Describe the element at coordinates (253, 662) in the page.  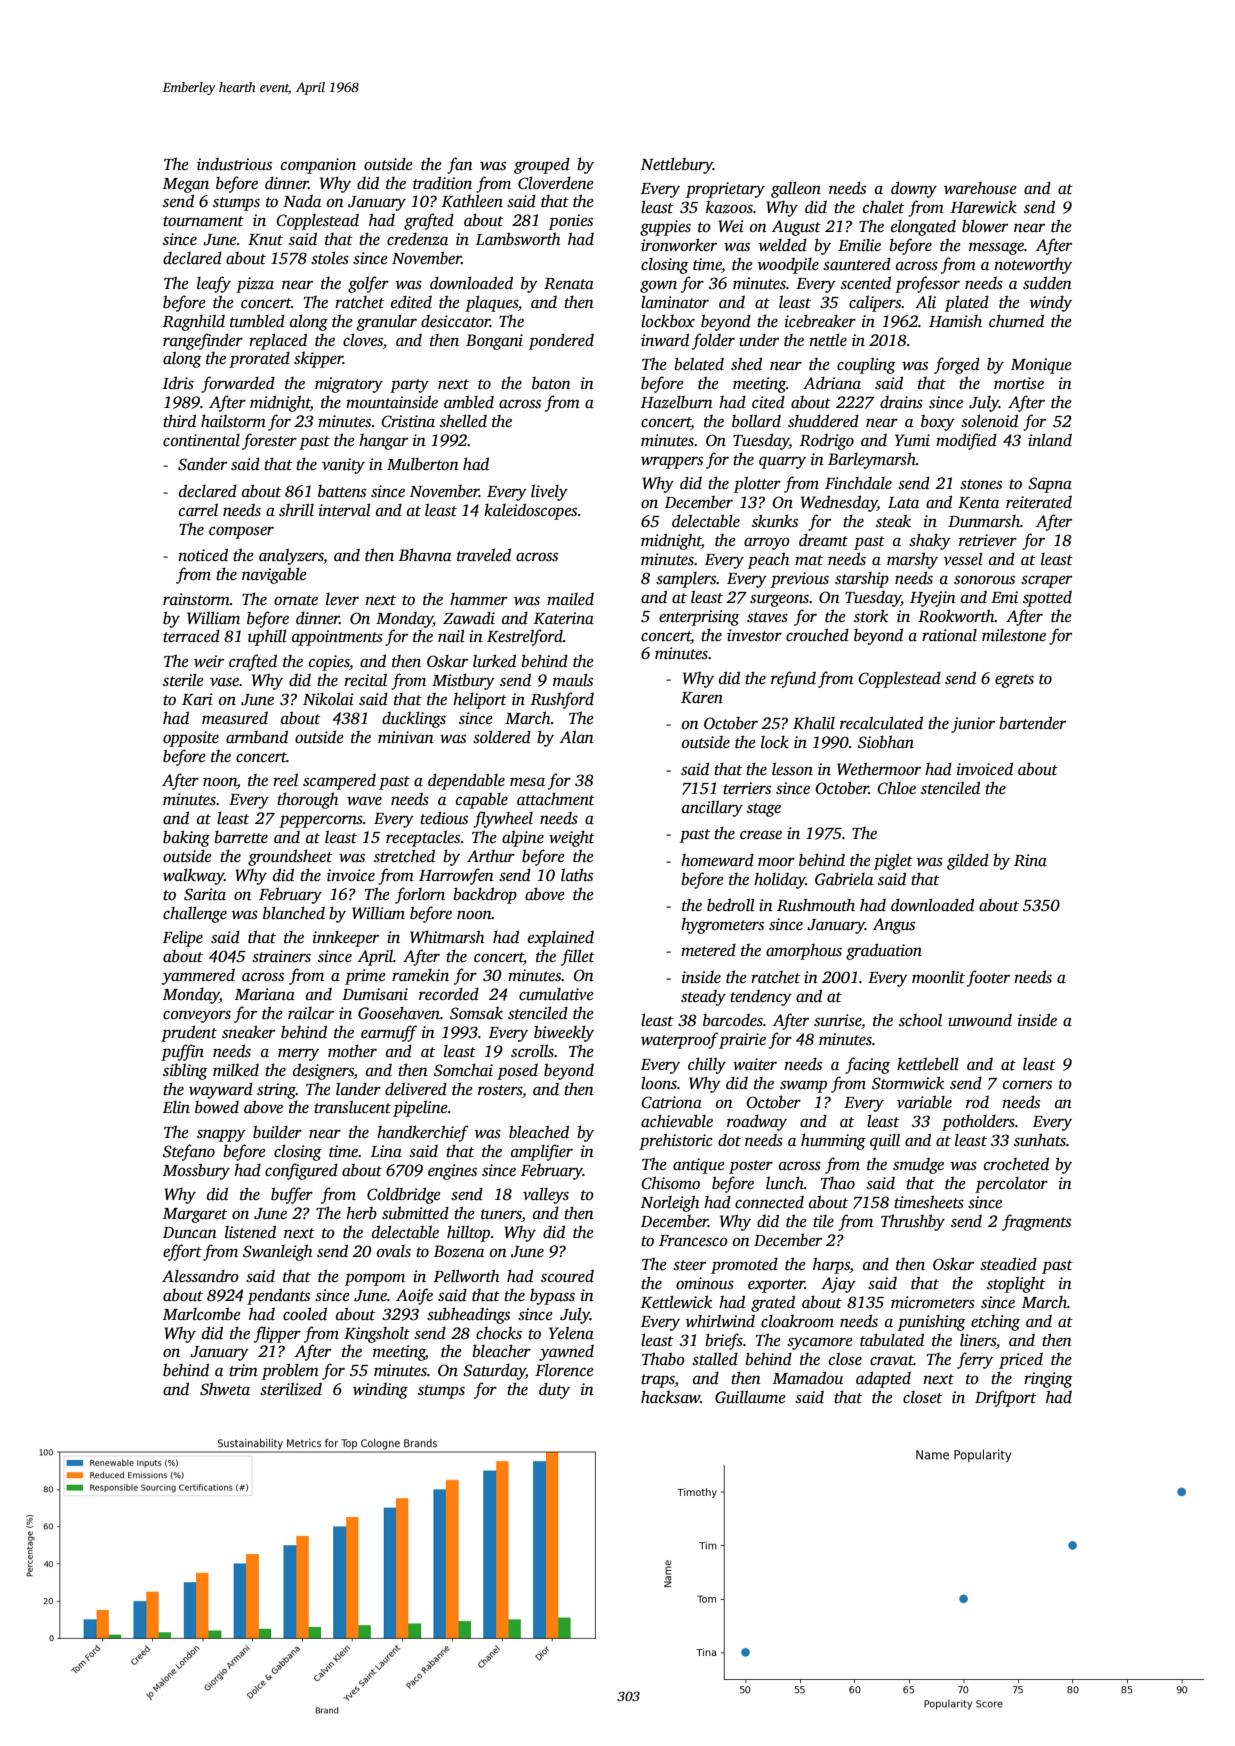
I see `crafted` at that location.
